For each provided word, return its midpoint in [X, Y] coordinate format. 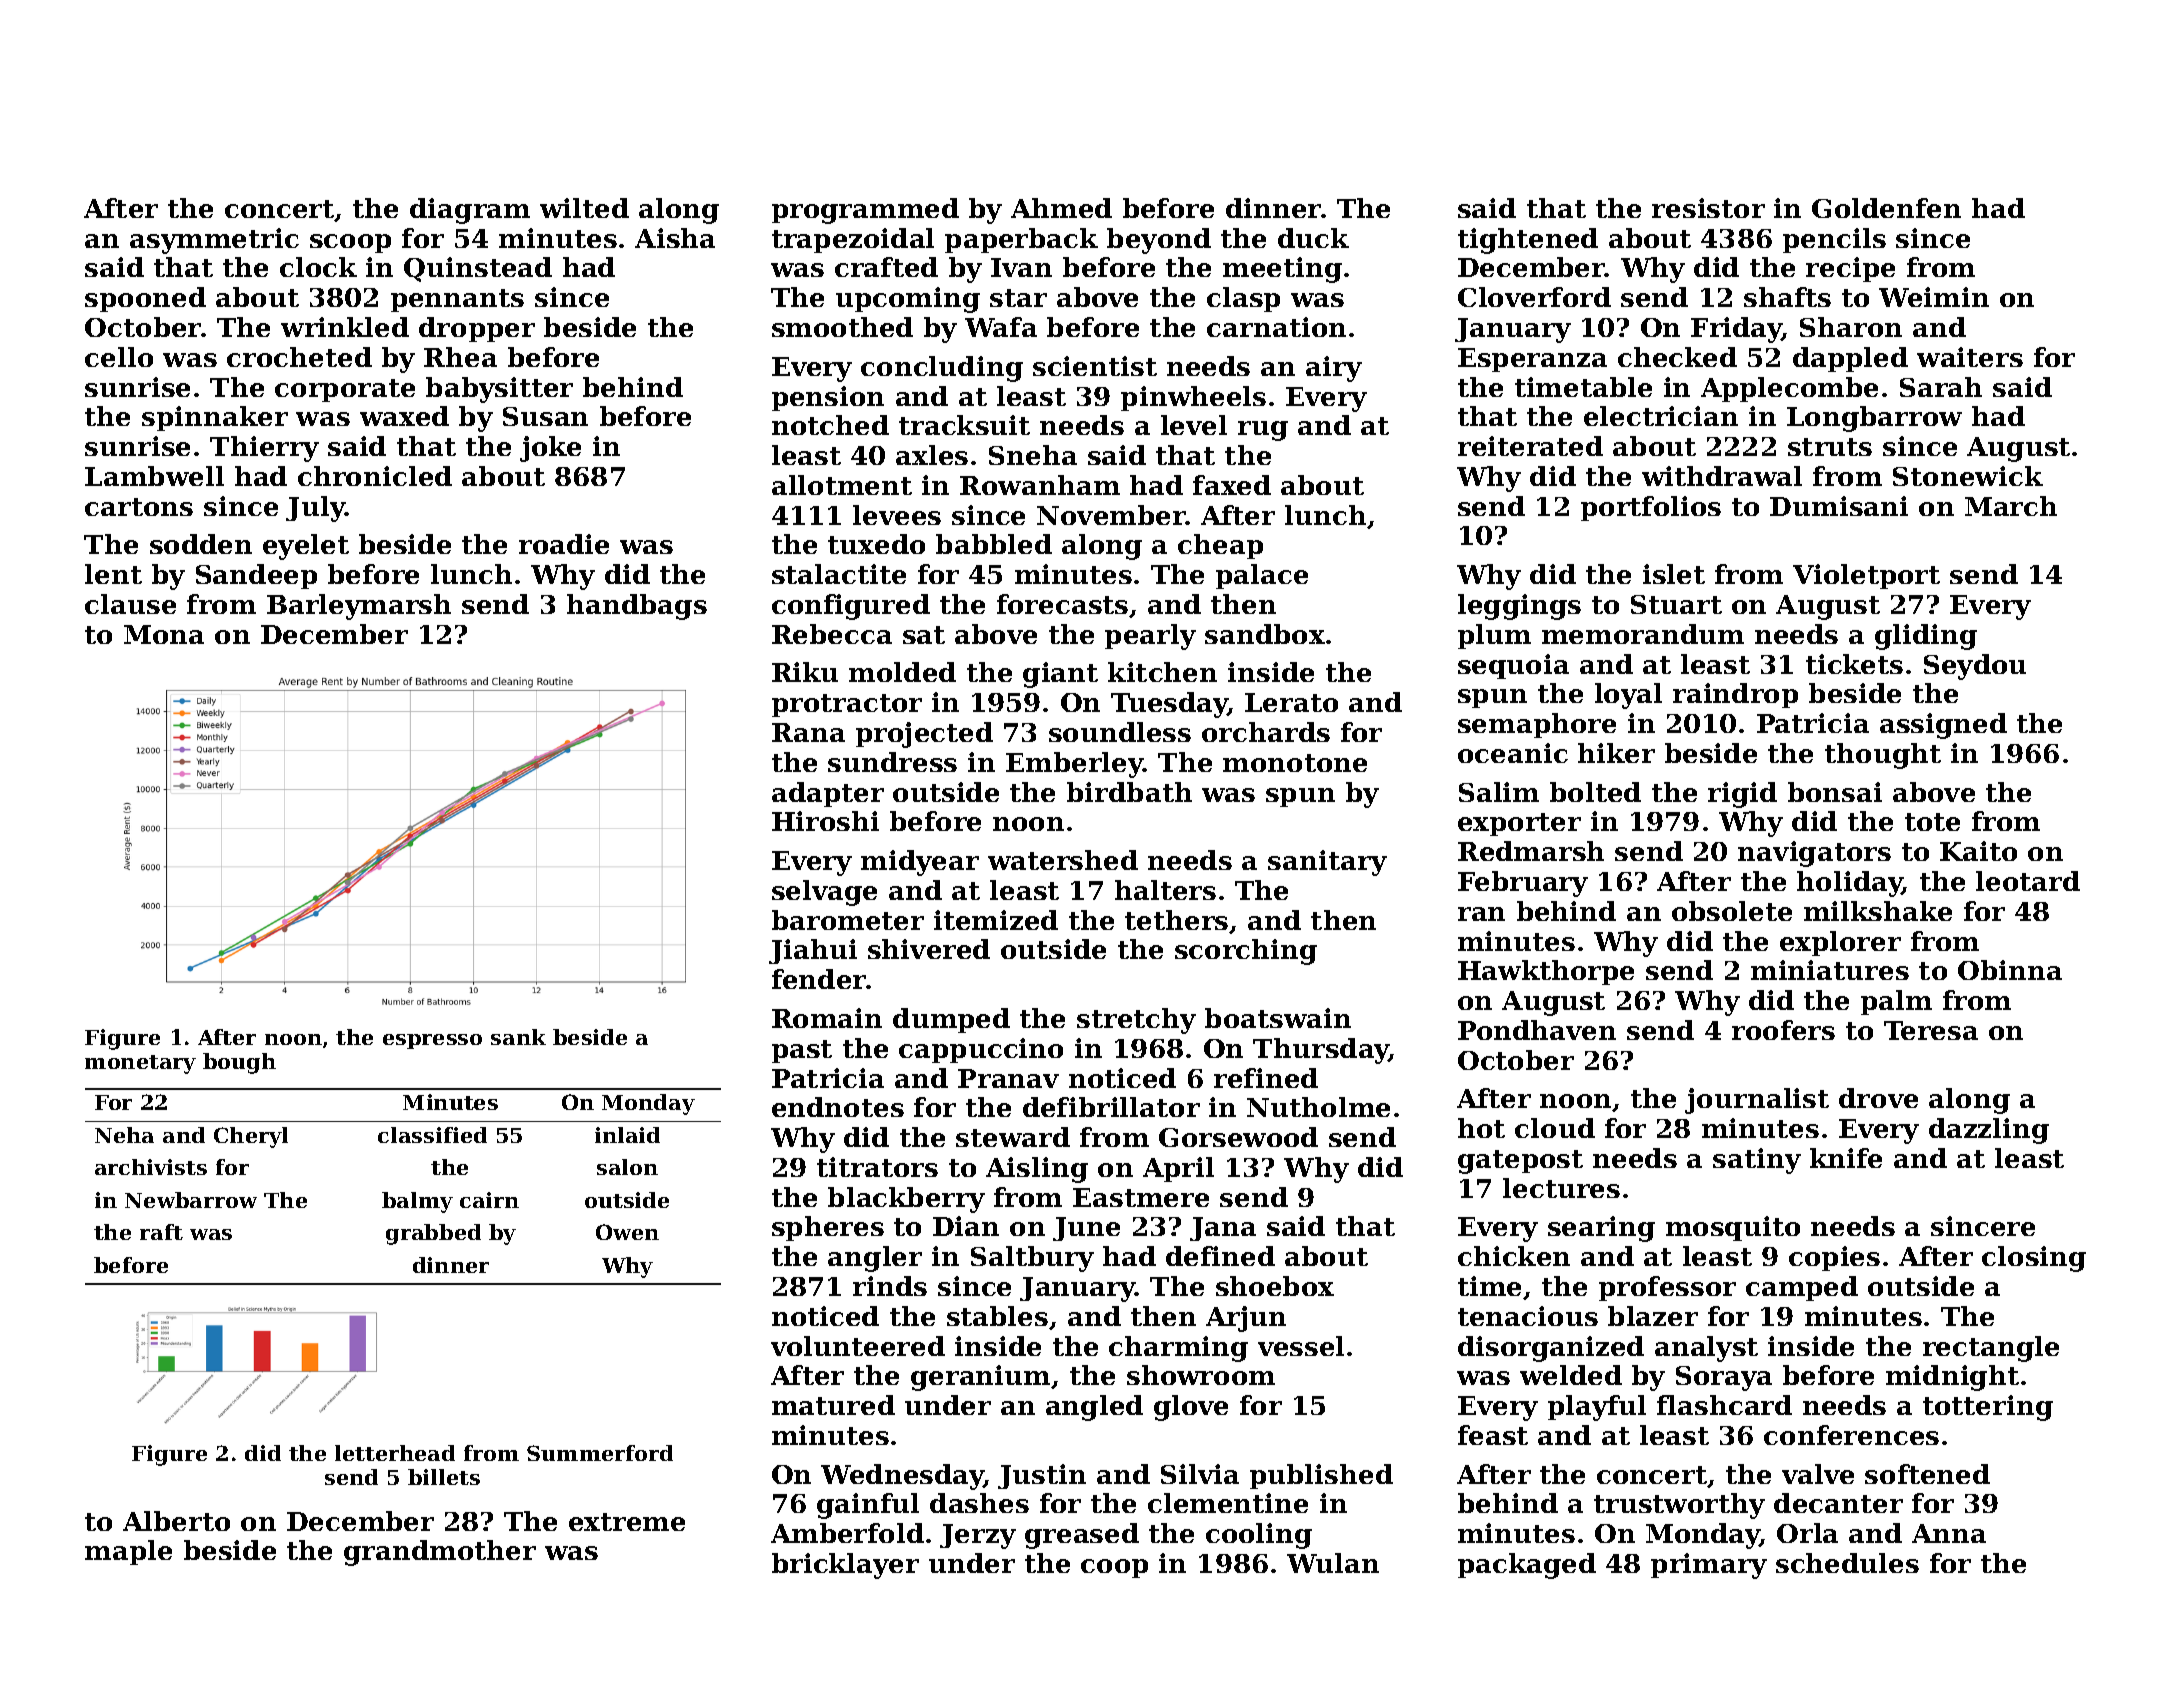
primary [1709, 1566]
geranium [980, 1378]
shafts [1787, 297]
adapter [828, 794]
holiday [1850, 884]
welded [1571, 1375]
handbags [637, 607]
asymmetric [214, 241]
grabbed [433, 1234]
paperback [1021, 240]
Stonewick [1968, 476]
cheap [1220, 546]
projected [924, 735]
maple [128, 1552]
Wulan [1333, 1563]
